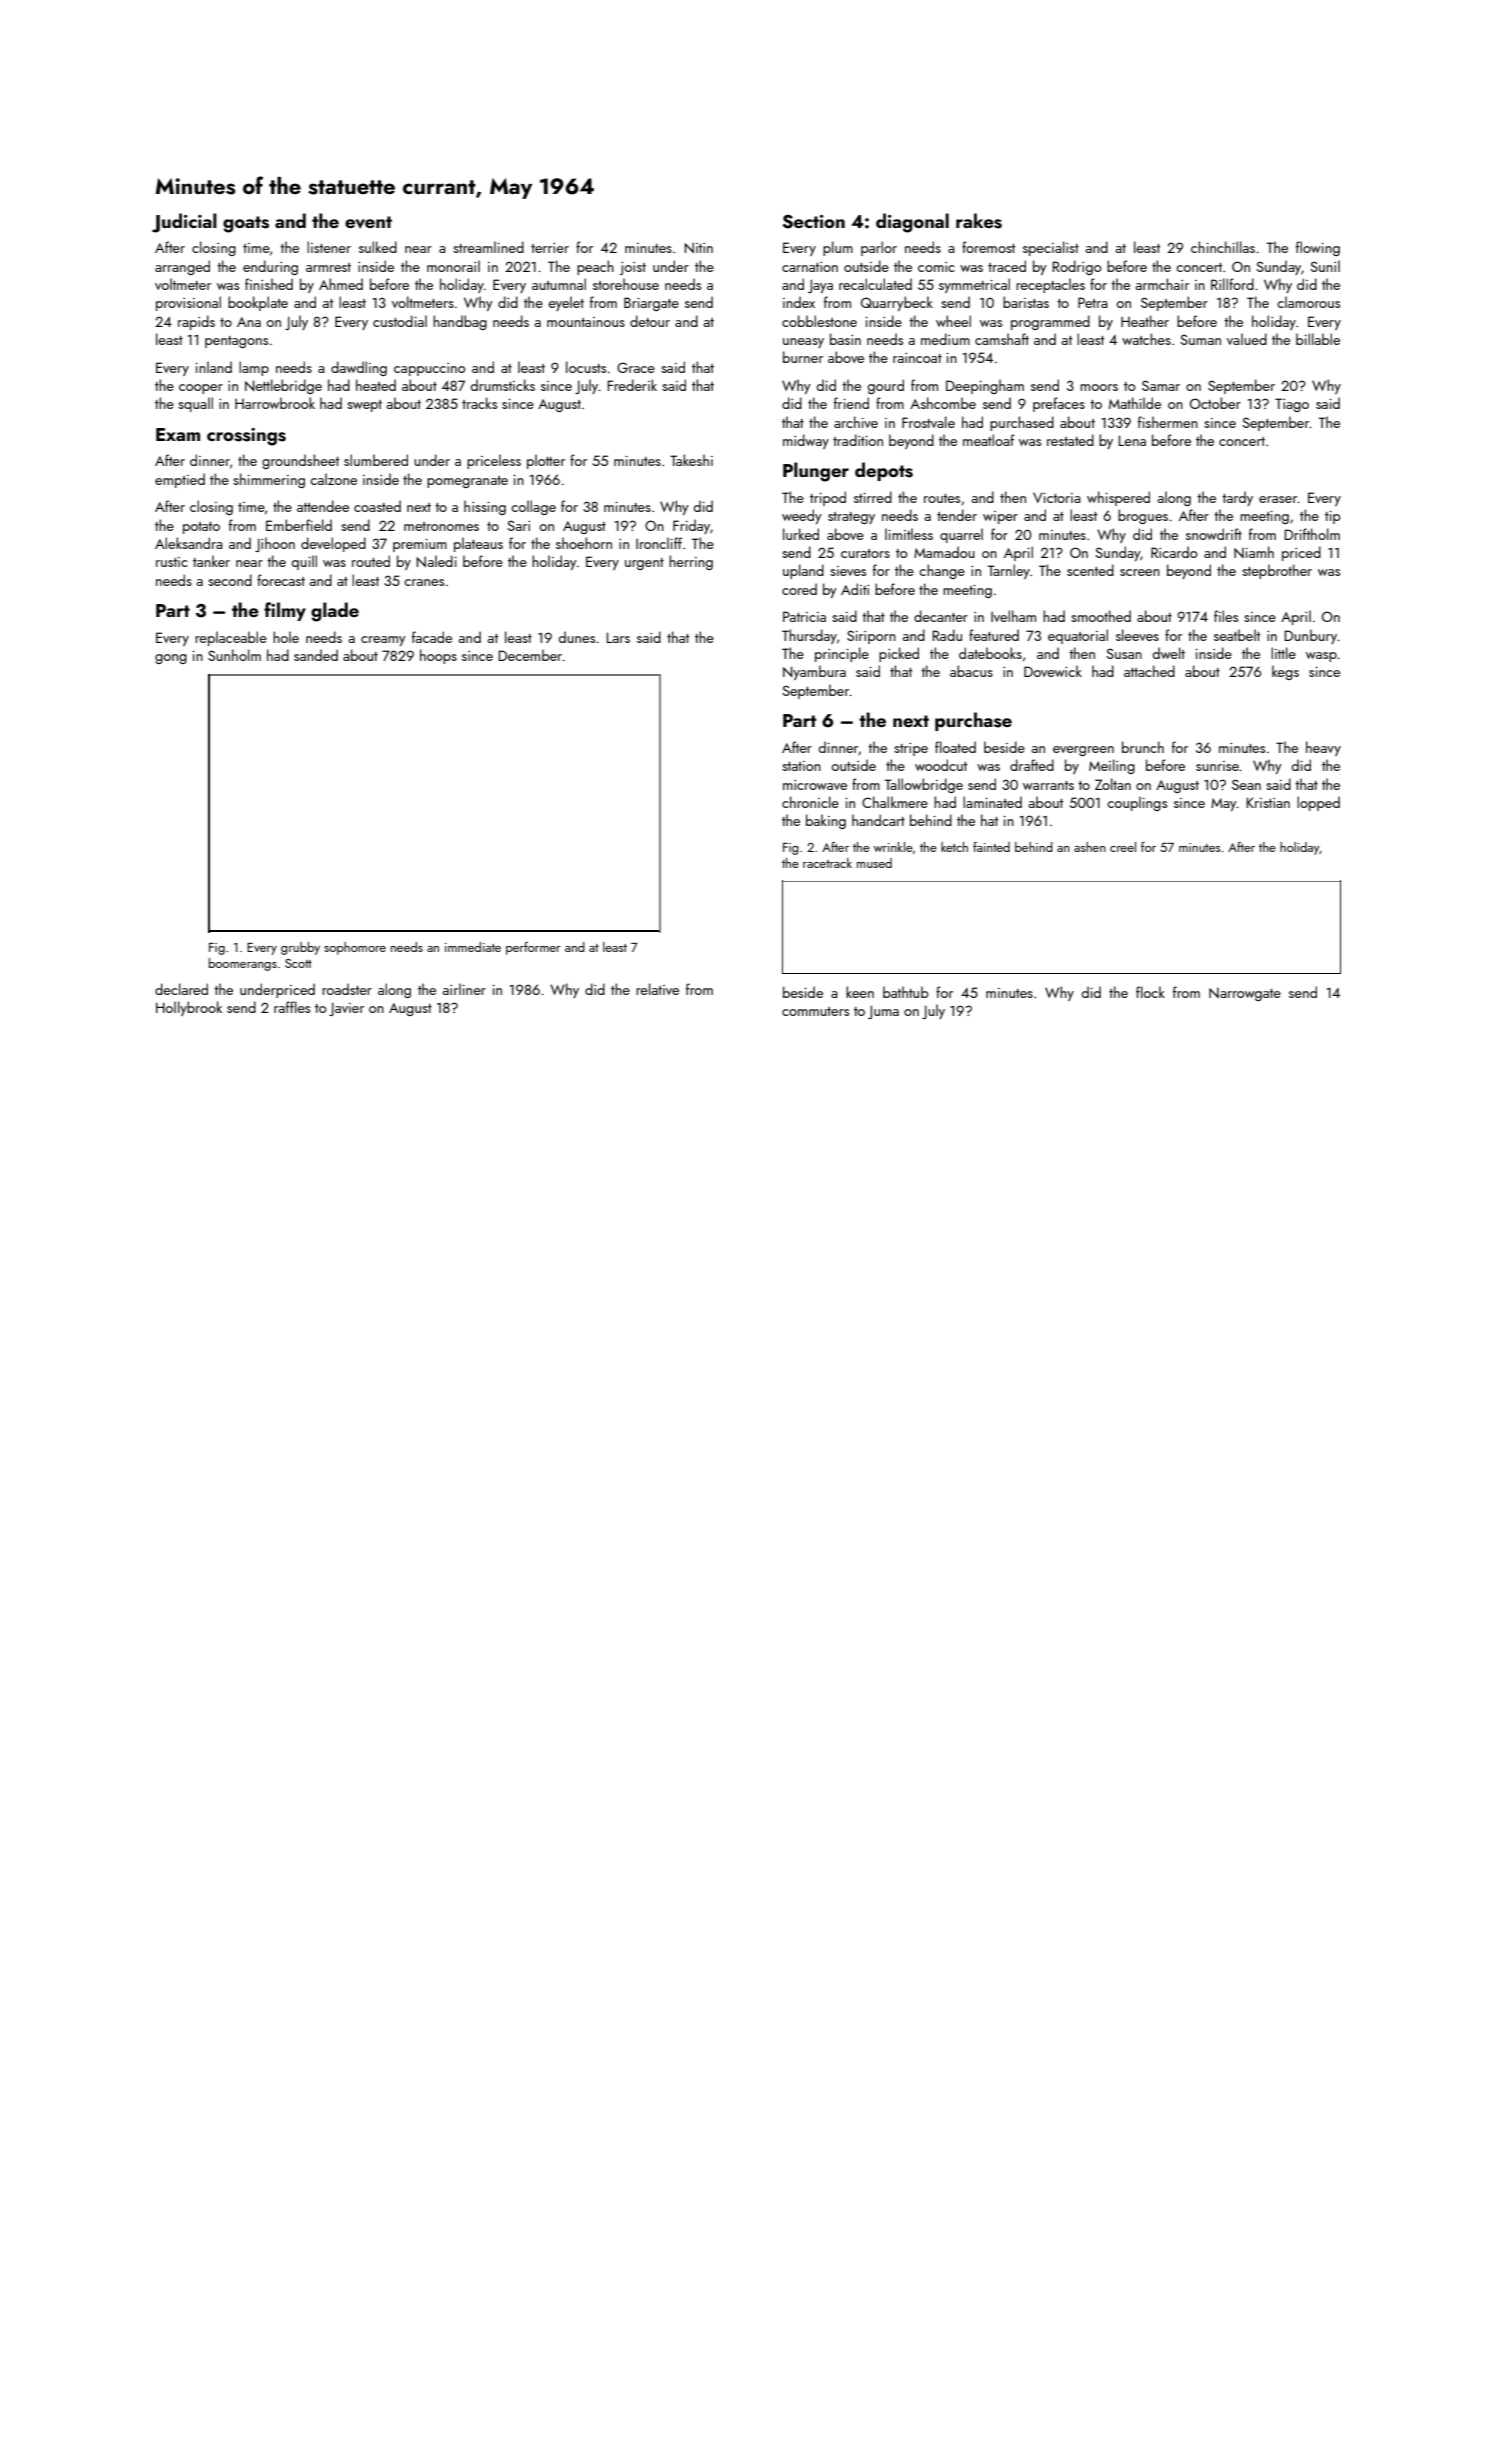 The image size is (1496, 2464). Describe the element at coordinates (810, 802) in the screenshot. I see `chronicle` at that location.
